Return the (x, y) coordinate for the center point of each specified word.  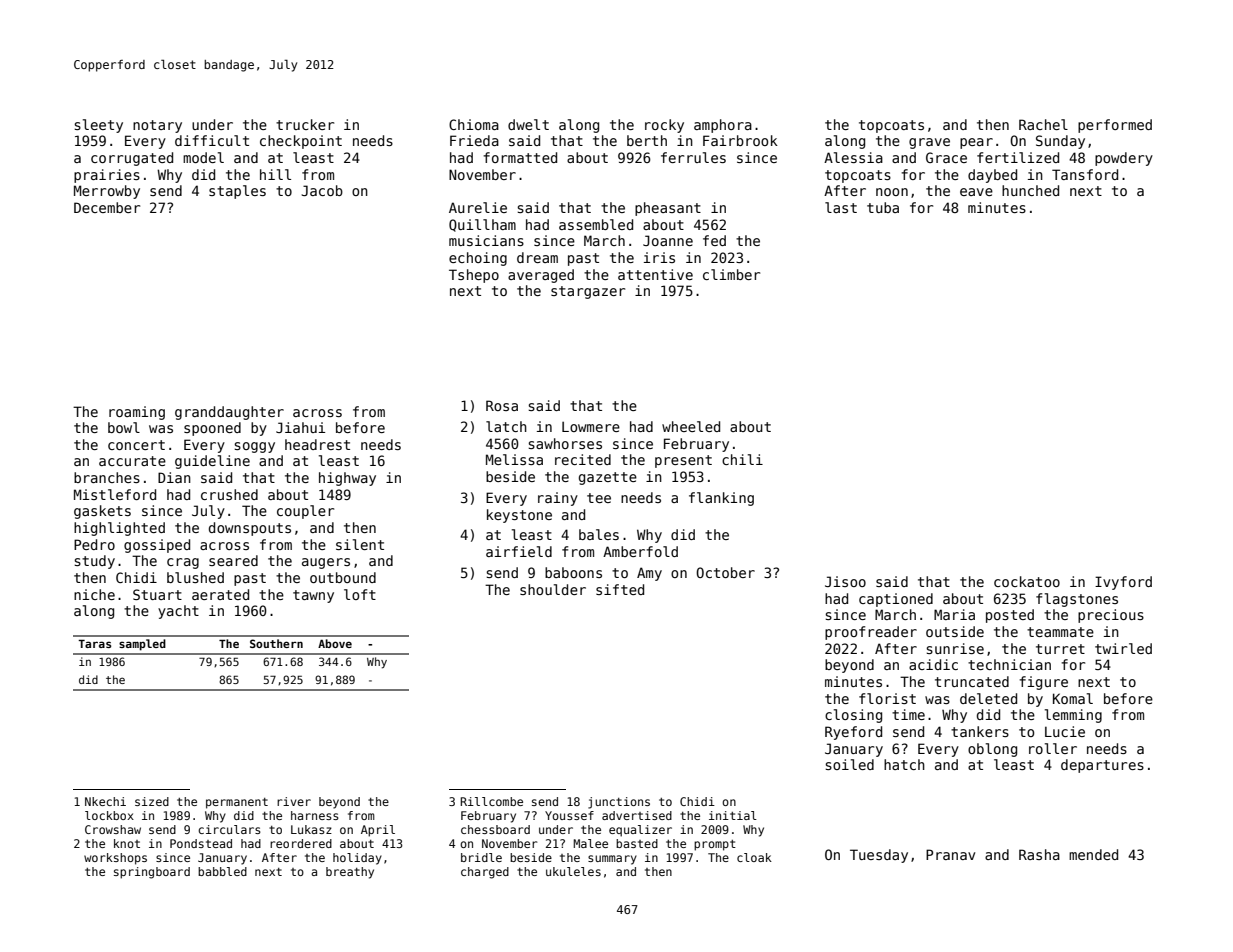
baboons (573, 572)
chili (742, 459)
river (294, 801)
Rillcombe (491, 801)
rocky (664, 126)
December (107, 207)
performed (1115, 126)
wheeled (691, 426)
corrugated (132, 159)
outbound (343, 577)
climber (731, 274)
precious (1111, 616)
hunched (1030, 190)
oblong (992, 750)
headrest (317, 444)
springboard (152, 873)
